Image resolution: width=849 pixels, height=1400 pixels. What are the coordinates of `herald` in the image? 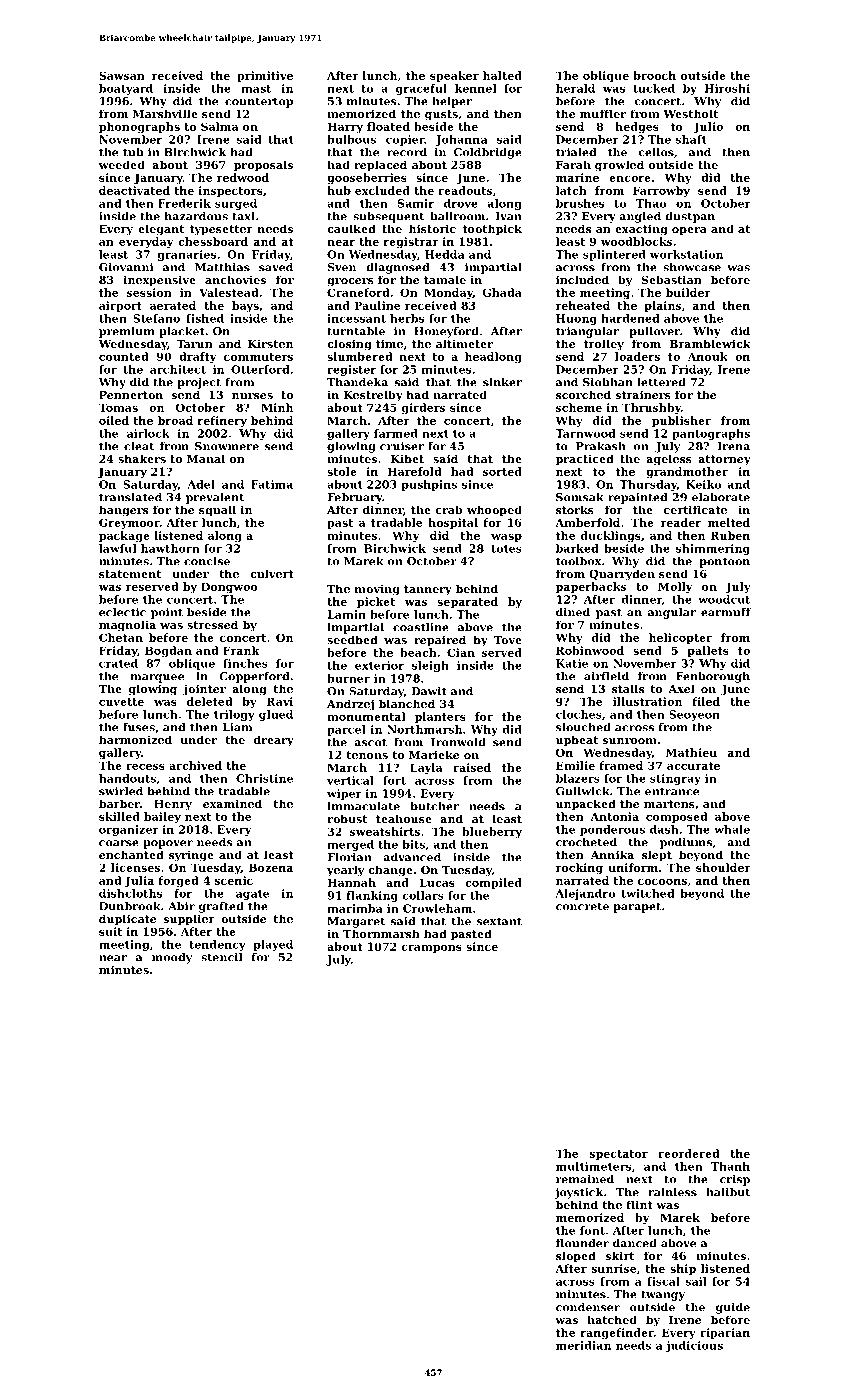 It's located at (575, 88).
